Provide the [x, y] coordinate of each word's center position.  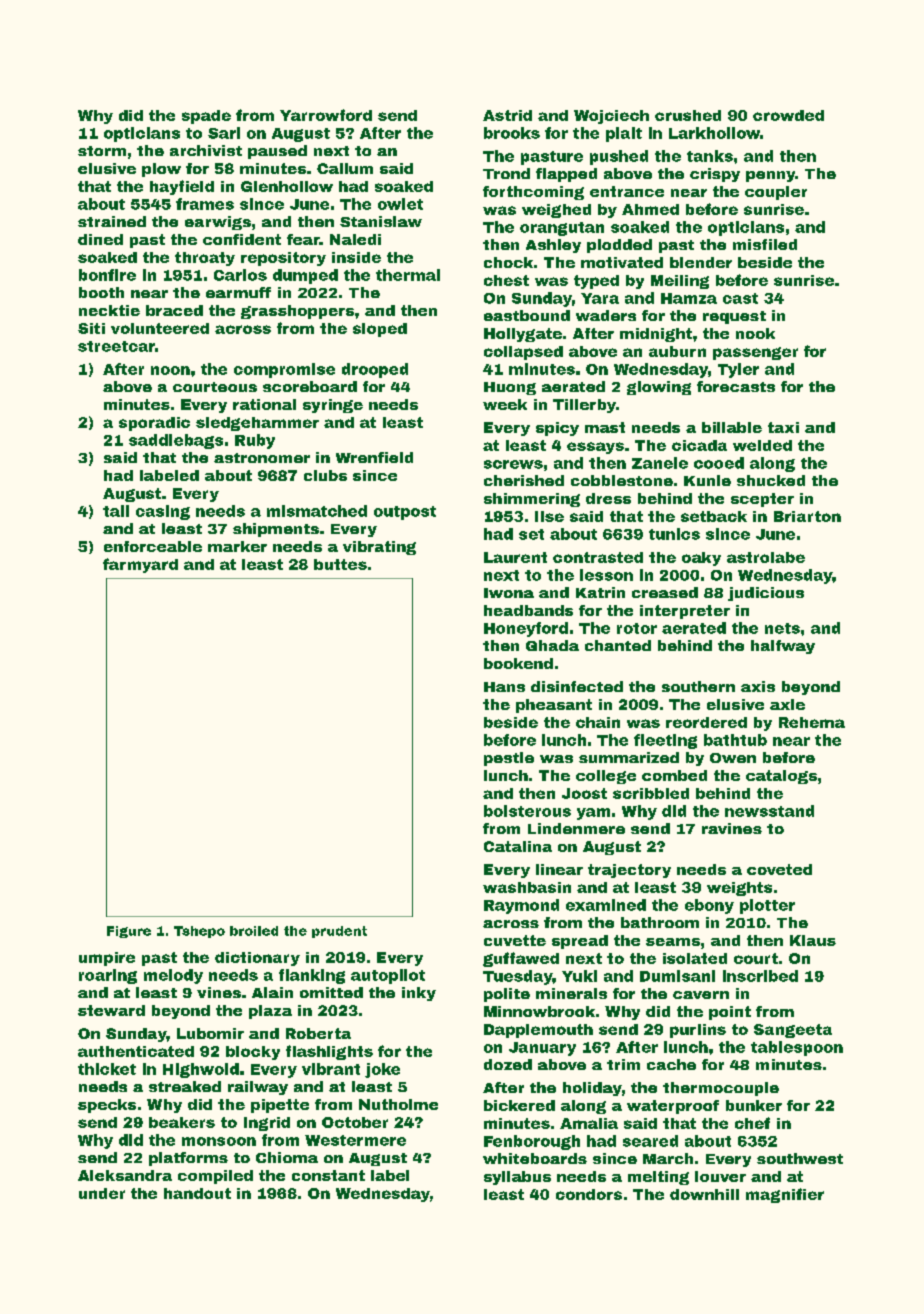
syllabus [517, 1178]
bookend [518, 663]
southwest [800, 1158]
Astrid [507, 115]
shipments [276, 530]
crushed [688, 115]
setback [714, 516]
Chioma [287, 1157]
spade [206, 117]
